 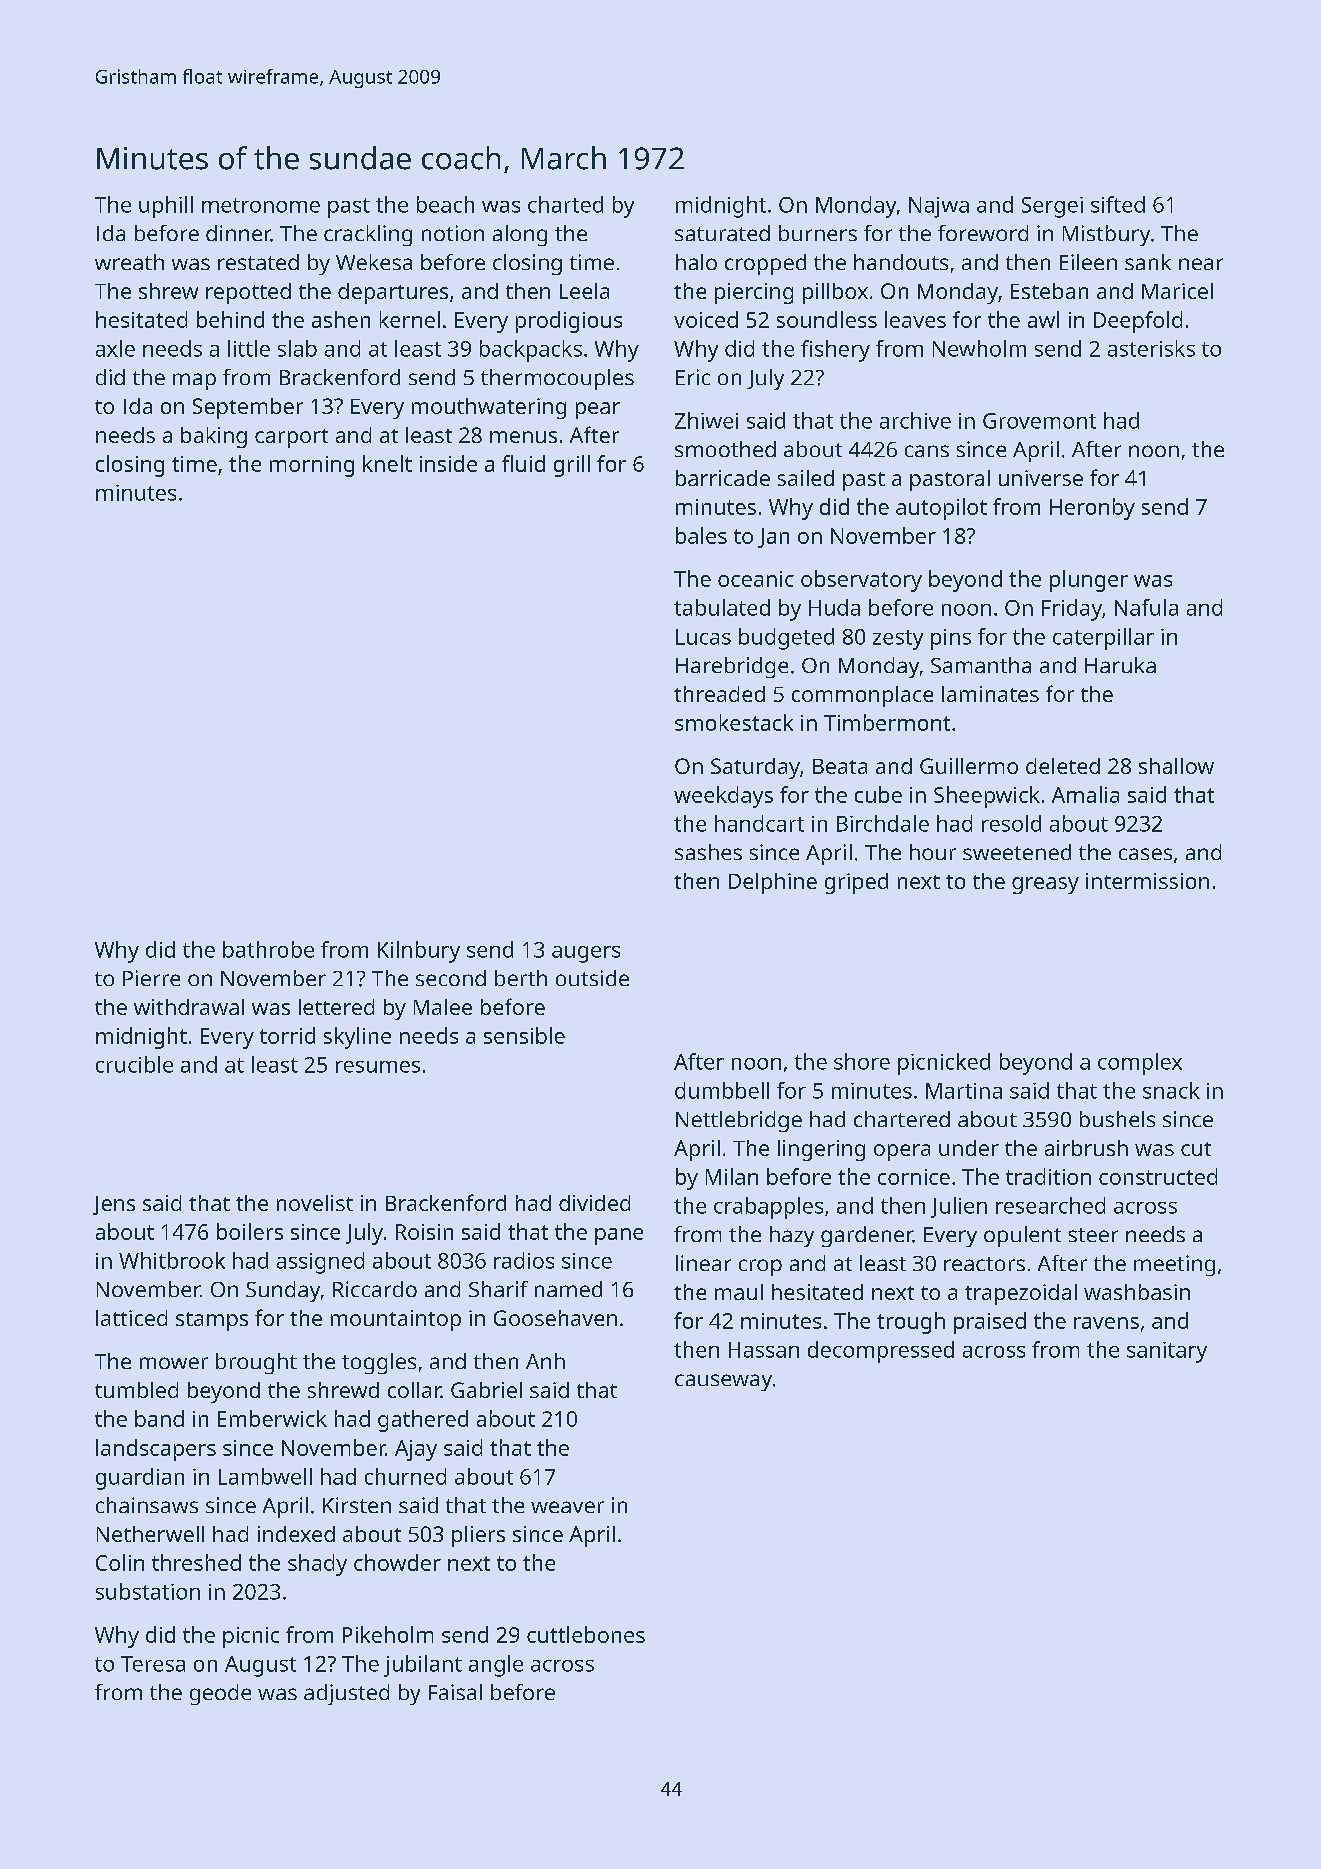 I want to click on pins, so click(x=951, y=639).
